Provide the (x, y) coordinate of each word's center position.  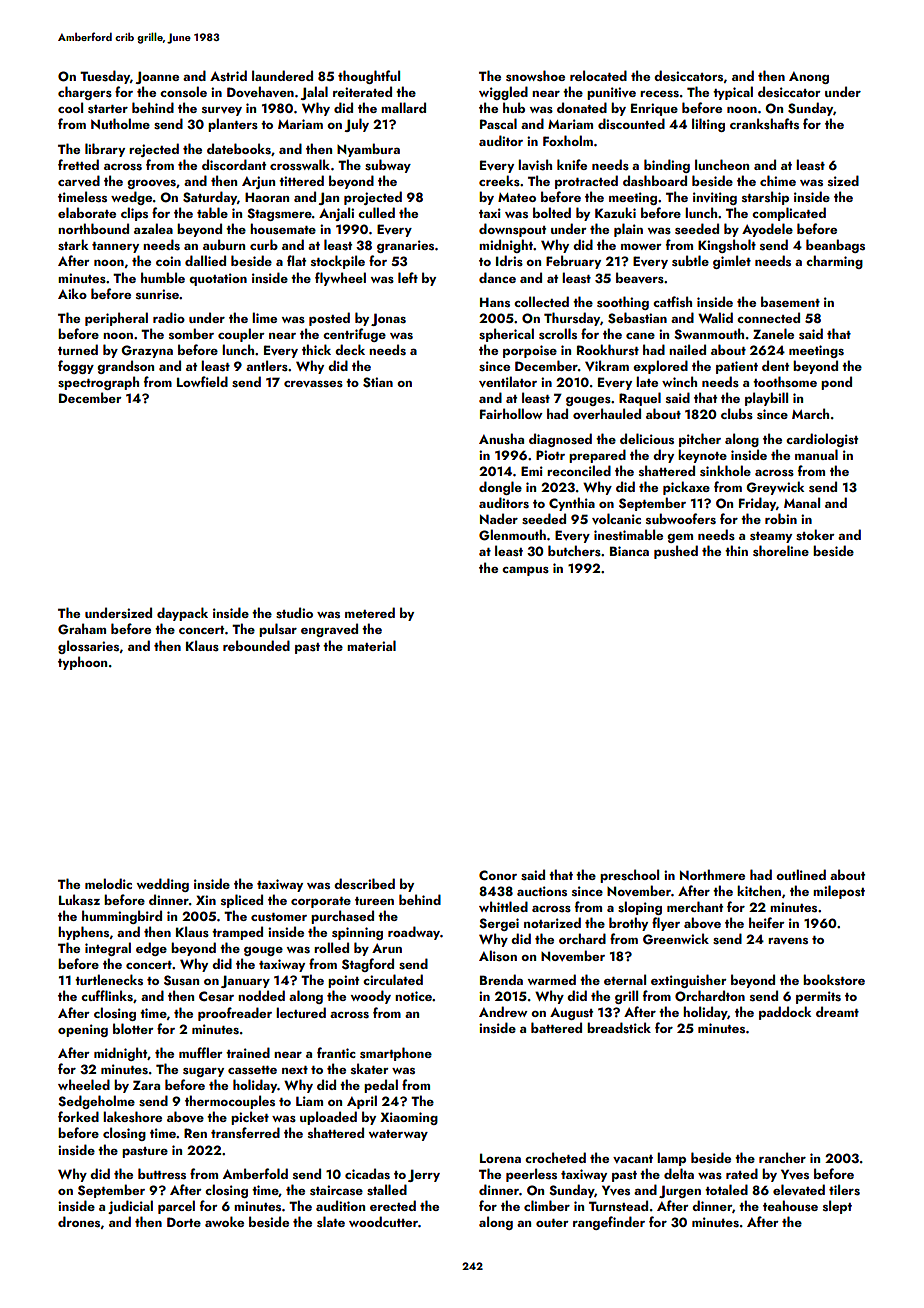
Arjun (258, 182)
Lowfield (202, 381)
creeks (499, 180)
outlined (801, 874)
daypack (182, 614)
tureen (374, 901)
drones (79, 1222)
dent (775, 365)
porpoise (530, 351)
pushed (676, 552)
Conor (498, 875)
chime (778, 180)
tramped (237, 933)
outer (552, 1223)
